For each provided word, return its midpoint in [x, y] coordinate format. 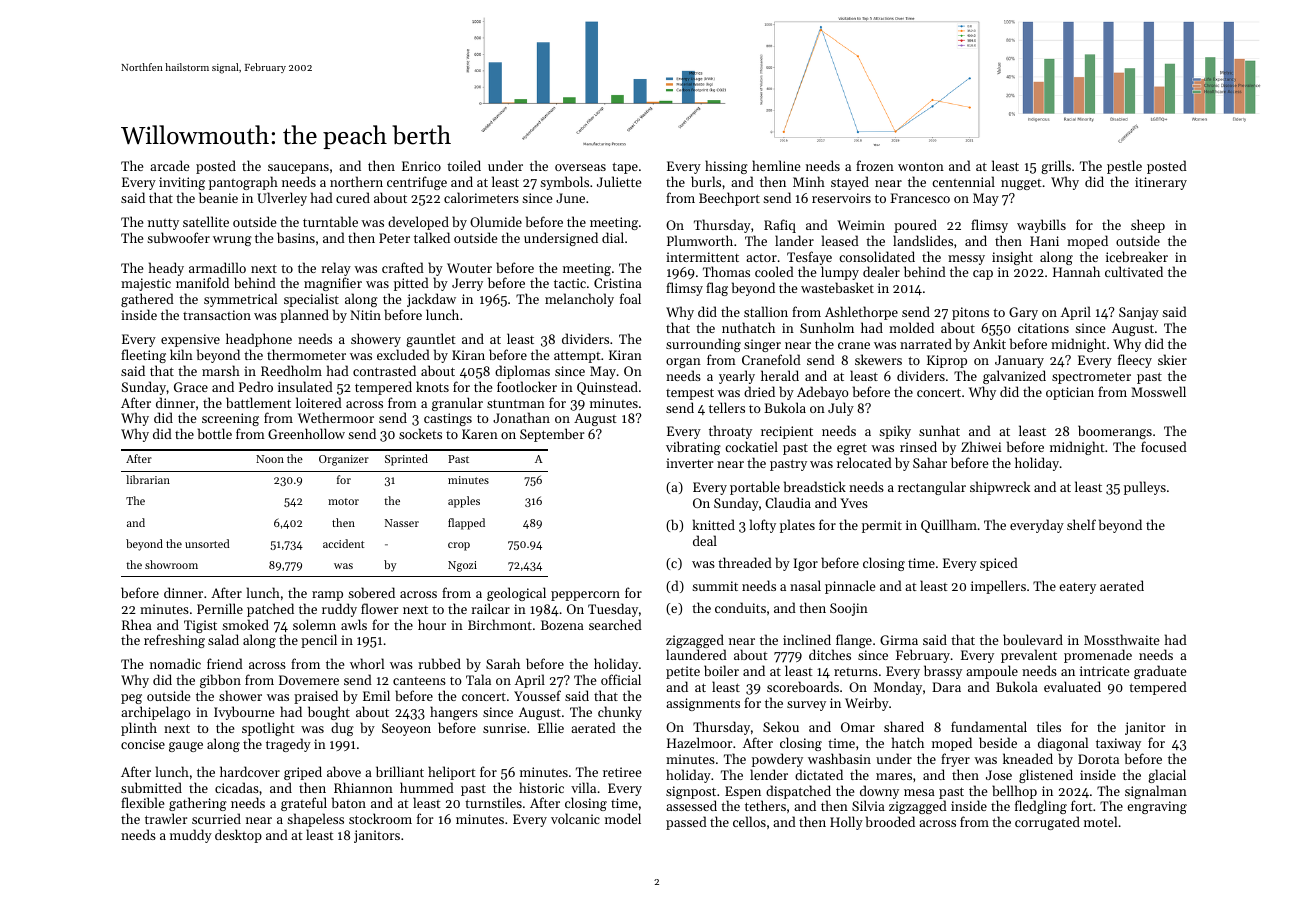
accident [343, 543]
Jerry [467, 284]
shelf [1081, 524]
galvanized [1014, 377]
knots [432, 386]
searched [615, 624]
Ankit [989, 343]
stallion [766, 311]
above [344, 771]
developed [418, 223]
